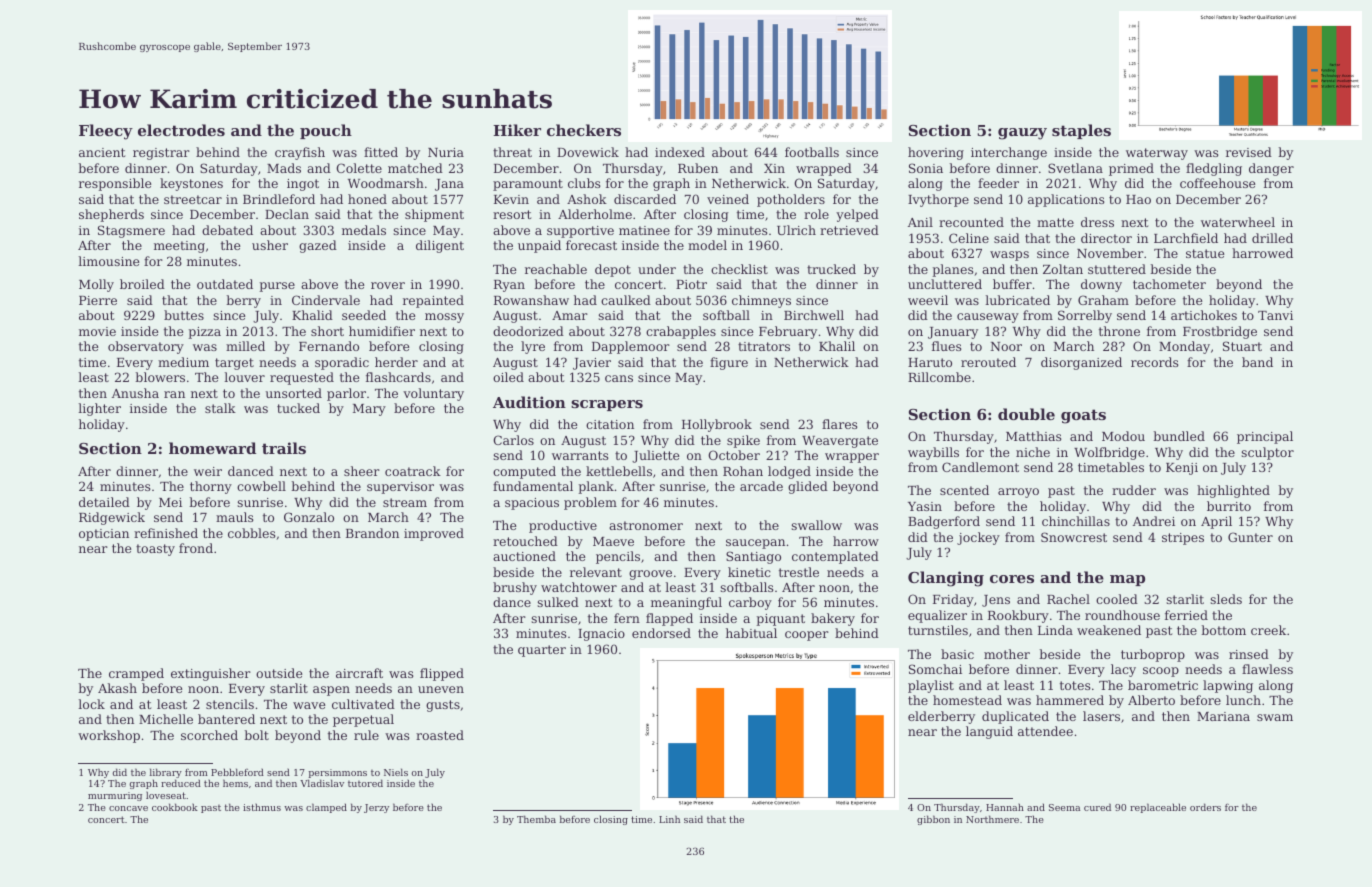 The width and height of the document is (1372, 887). Describe the element at coordinates (342, 363) in the document. I see `sporadic` at that location.
